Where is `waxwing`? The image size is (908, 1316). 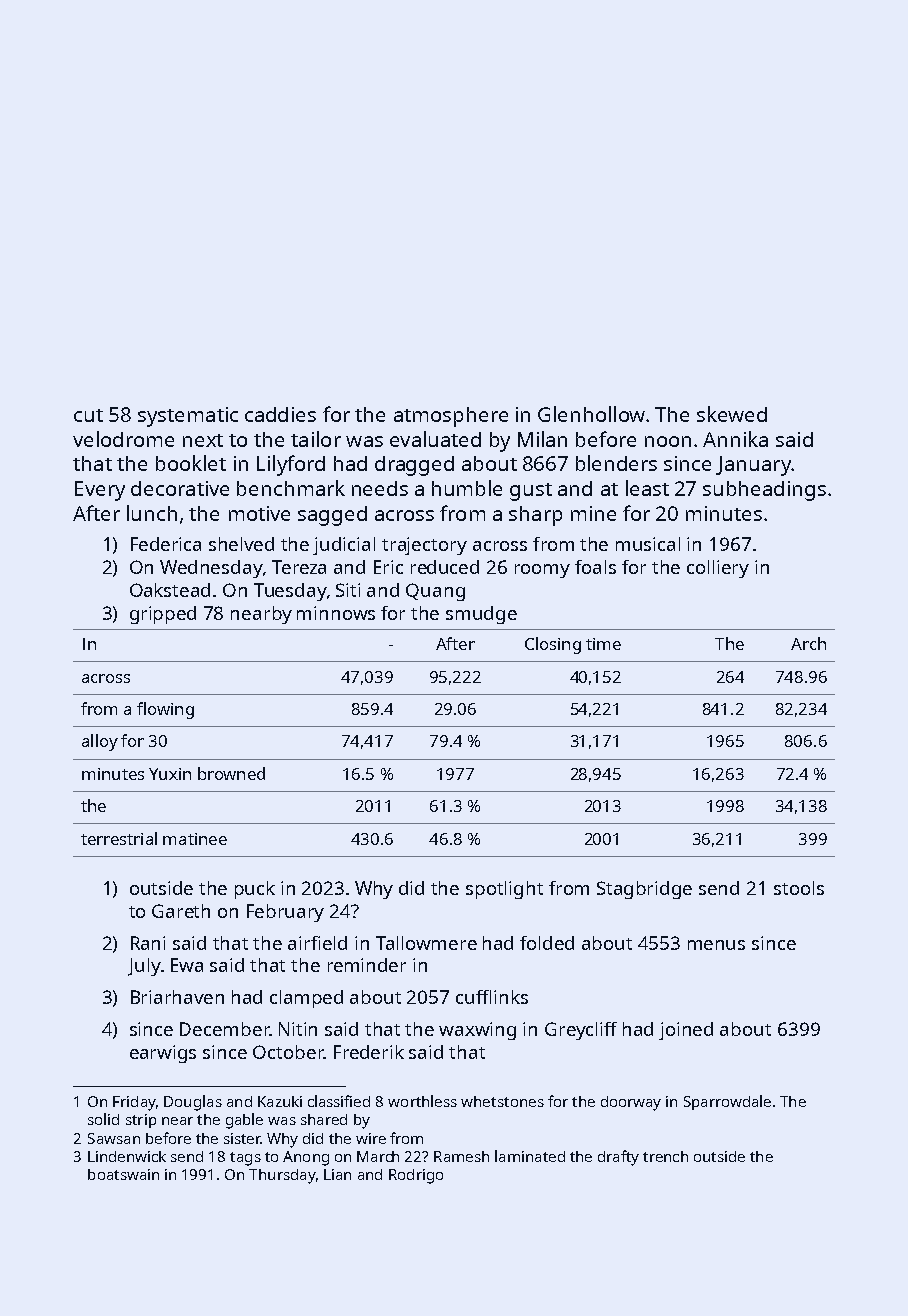
waxwing is located at coordinates (477, 1031).
